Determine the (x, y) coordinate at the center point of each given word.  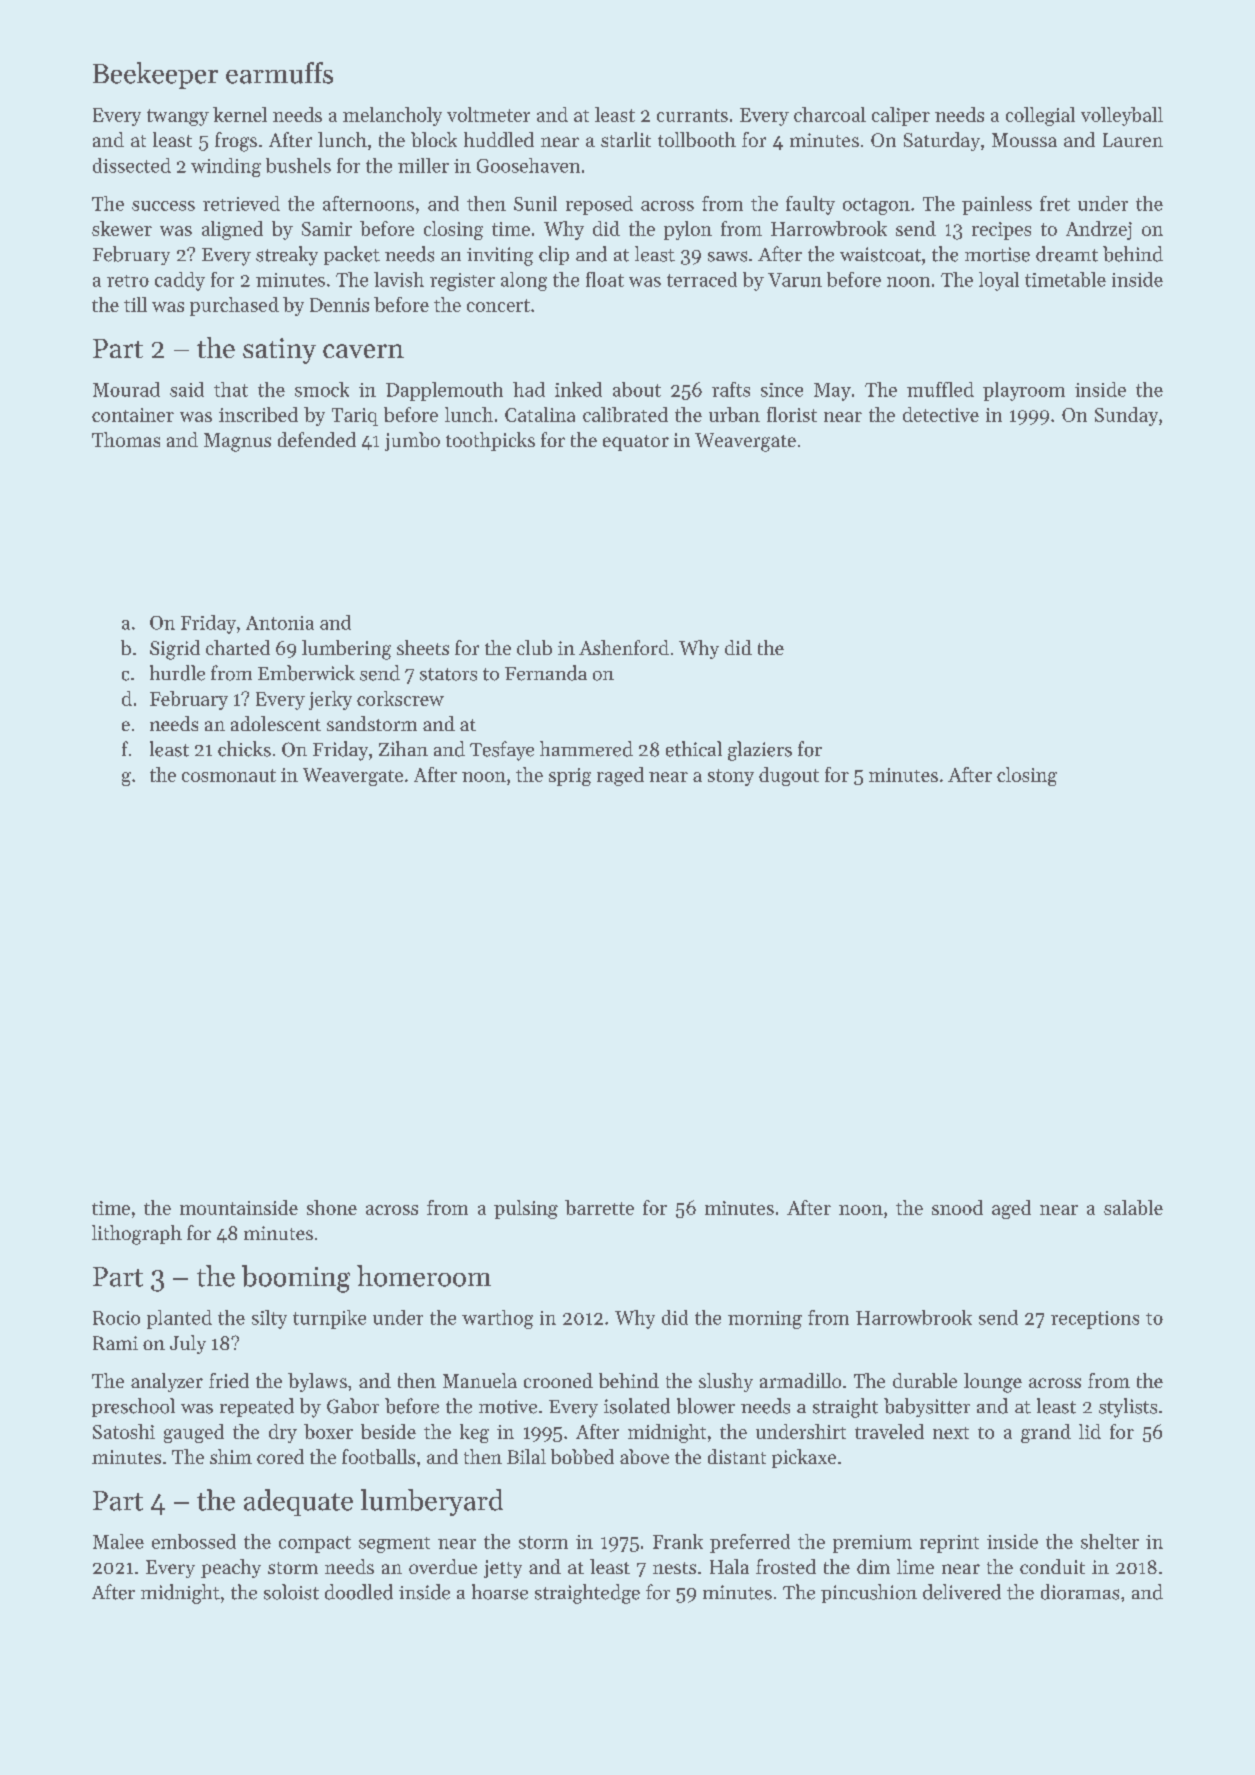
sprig (570, 777)
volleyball (1122, 116)
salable (1133, 1207)
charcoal (830, 114)
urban (734, 414)
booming (296, 1279)
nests (674, 1568)
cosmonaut (229, 775)
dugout (789, 776)
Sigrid (175, 650)
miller (423, 165)
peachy (231, 1568)
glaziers (760, 751)
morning (765, 1320)
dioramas (1080, 1592)
